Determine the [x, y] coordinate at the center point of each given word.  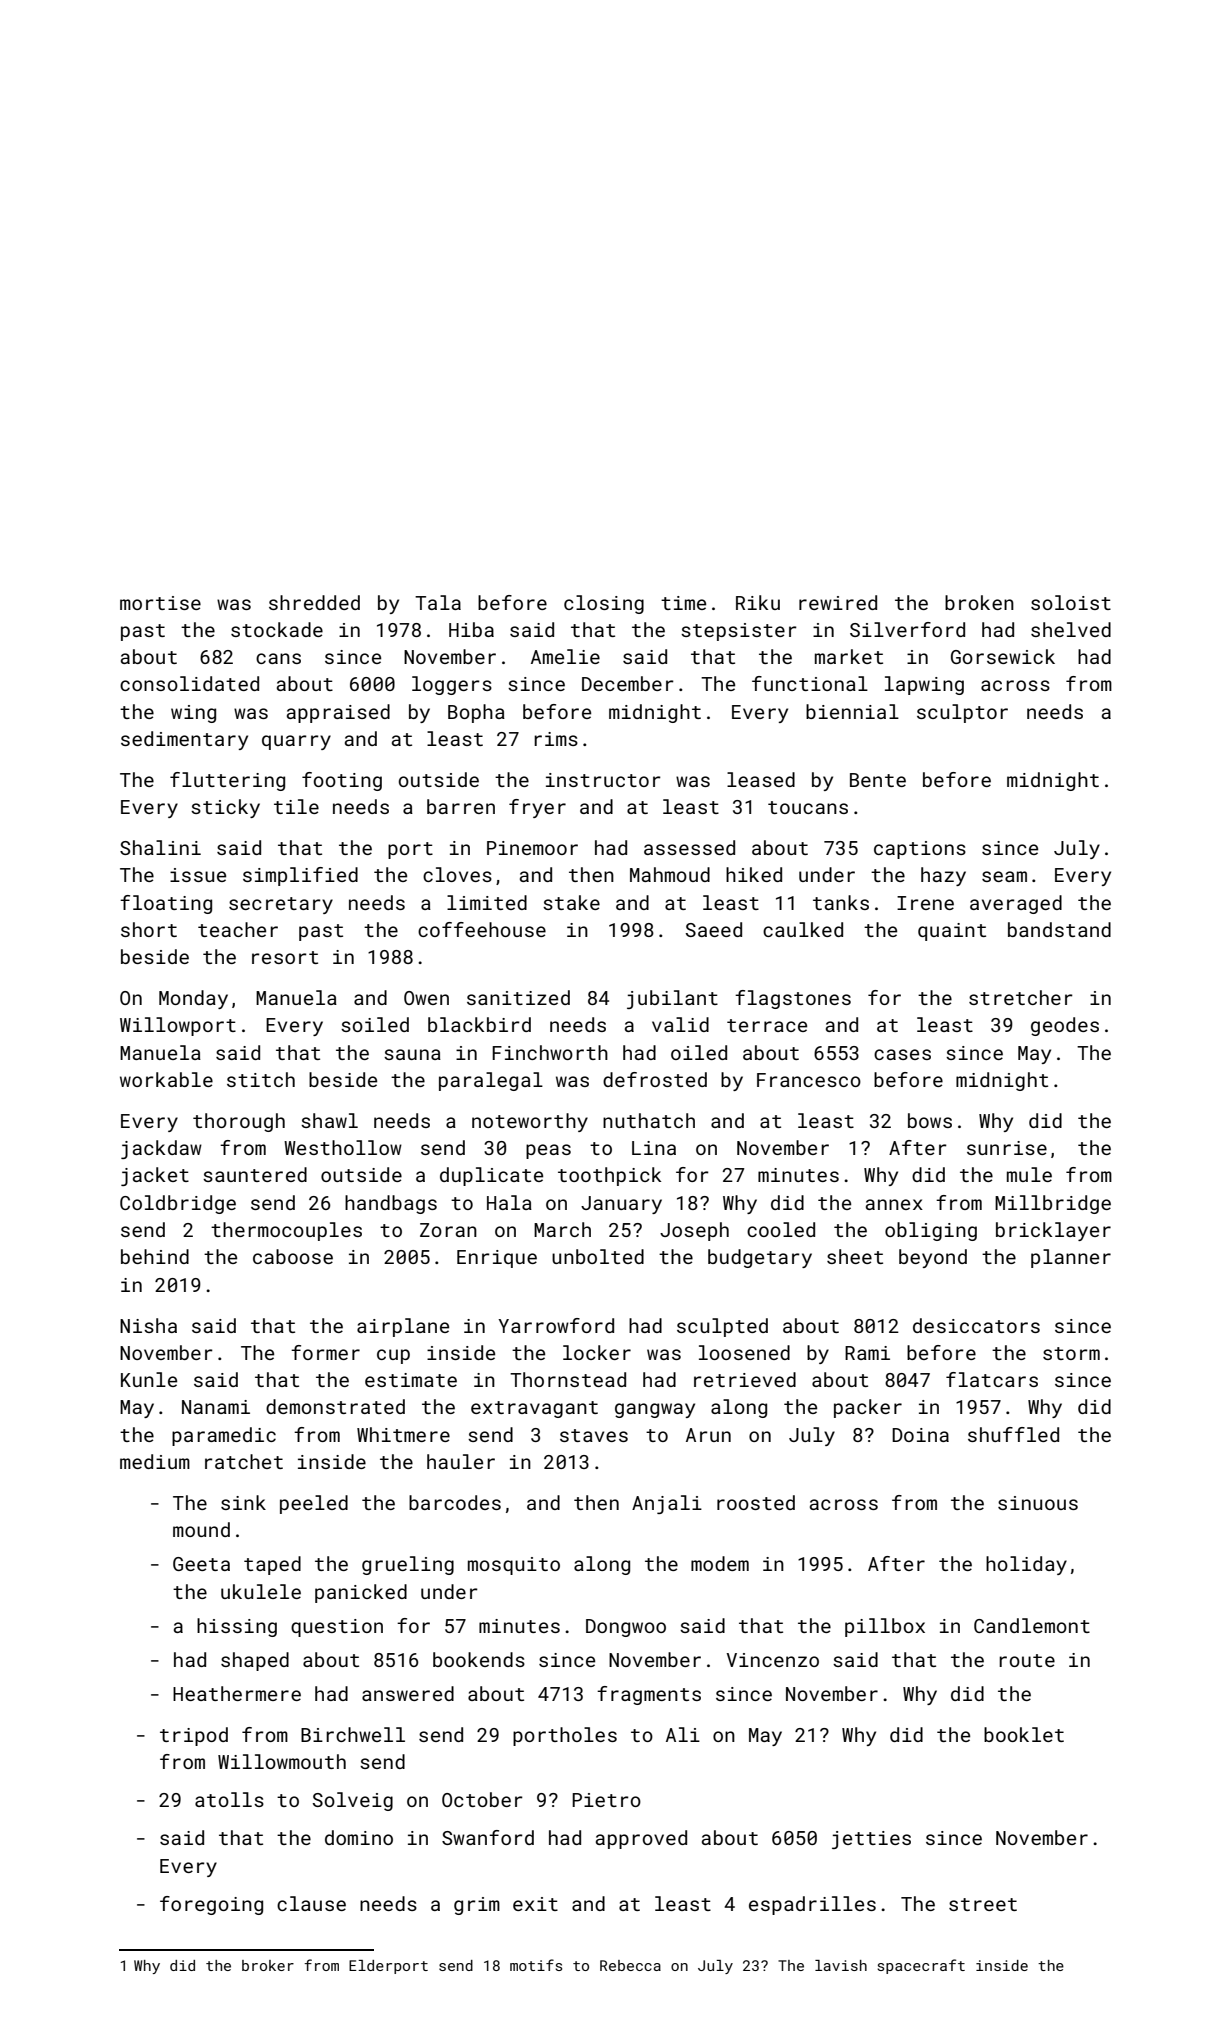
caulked [803, 929]
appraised [338, 713]
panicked [361, 1593]
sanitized [518, 997]
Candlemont [1032, 1625]
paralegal [491, 1081]
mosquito [514, 1566]
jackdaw [161, 1149]
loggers [452, 685]
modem [720, 1563]
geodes [1065, 1026]
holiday [1026, 1565]
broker [268, 1965]
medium [155, 1461]
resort [285, 957]
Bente [878, 780]
